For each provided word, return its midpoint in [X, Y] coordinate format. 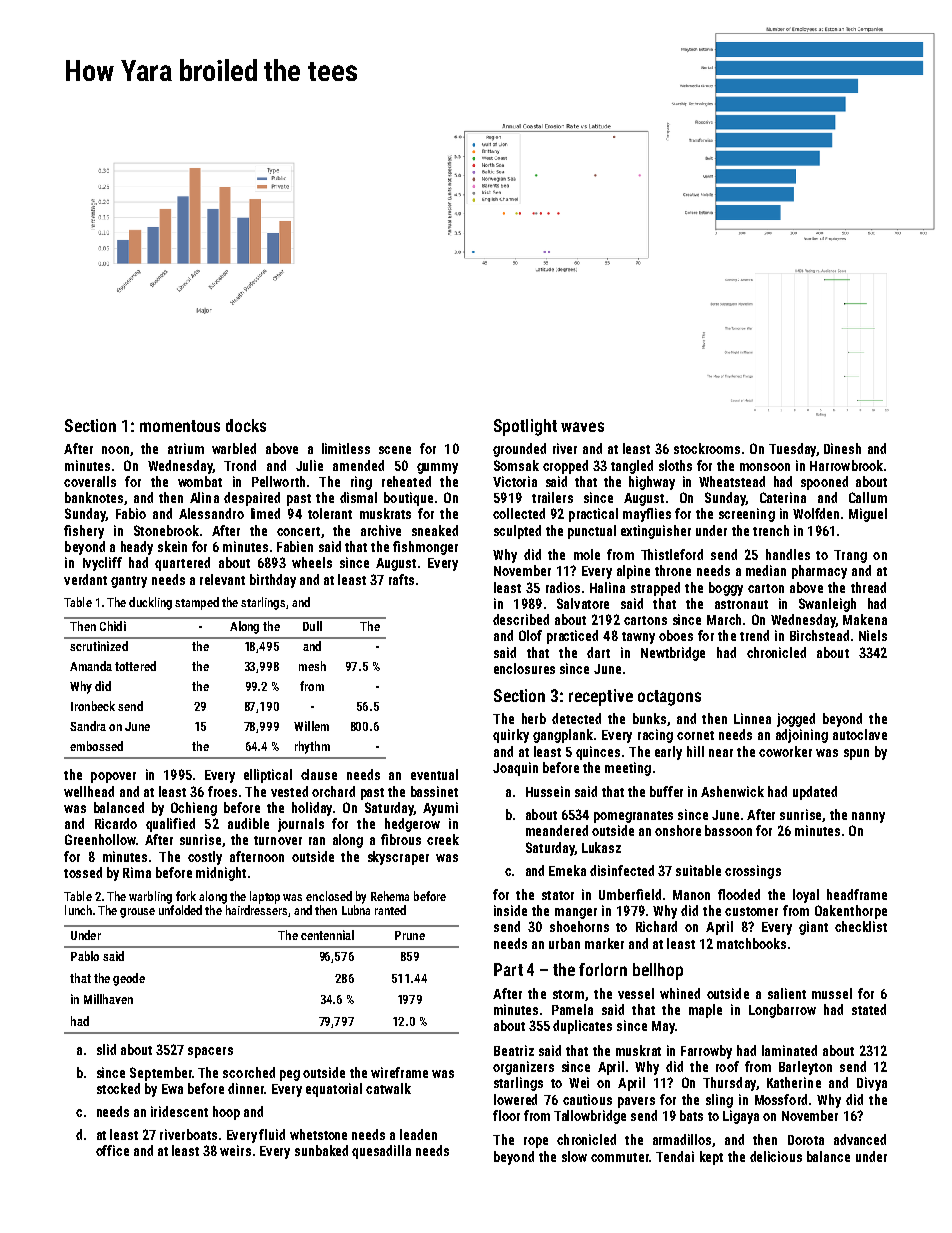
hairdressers [256, 910]
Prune [410, 935]
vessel [636, 993]
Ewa [172, 1089]
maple [705, 1011]
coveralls [90, 481]
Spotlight [525, 427]
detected [576, 718]
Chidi [113, 626]
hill [695, 751]
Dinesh [842, 448]
